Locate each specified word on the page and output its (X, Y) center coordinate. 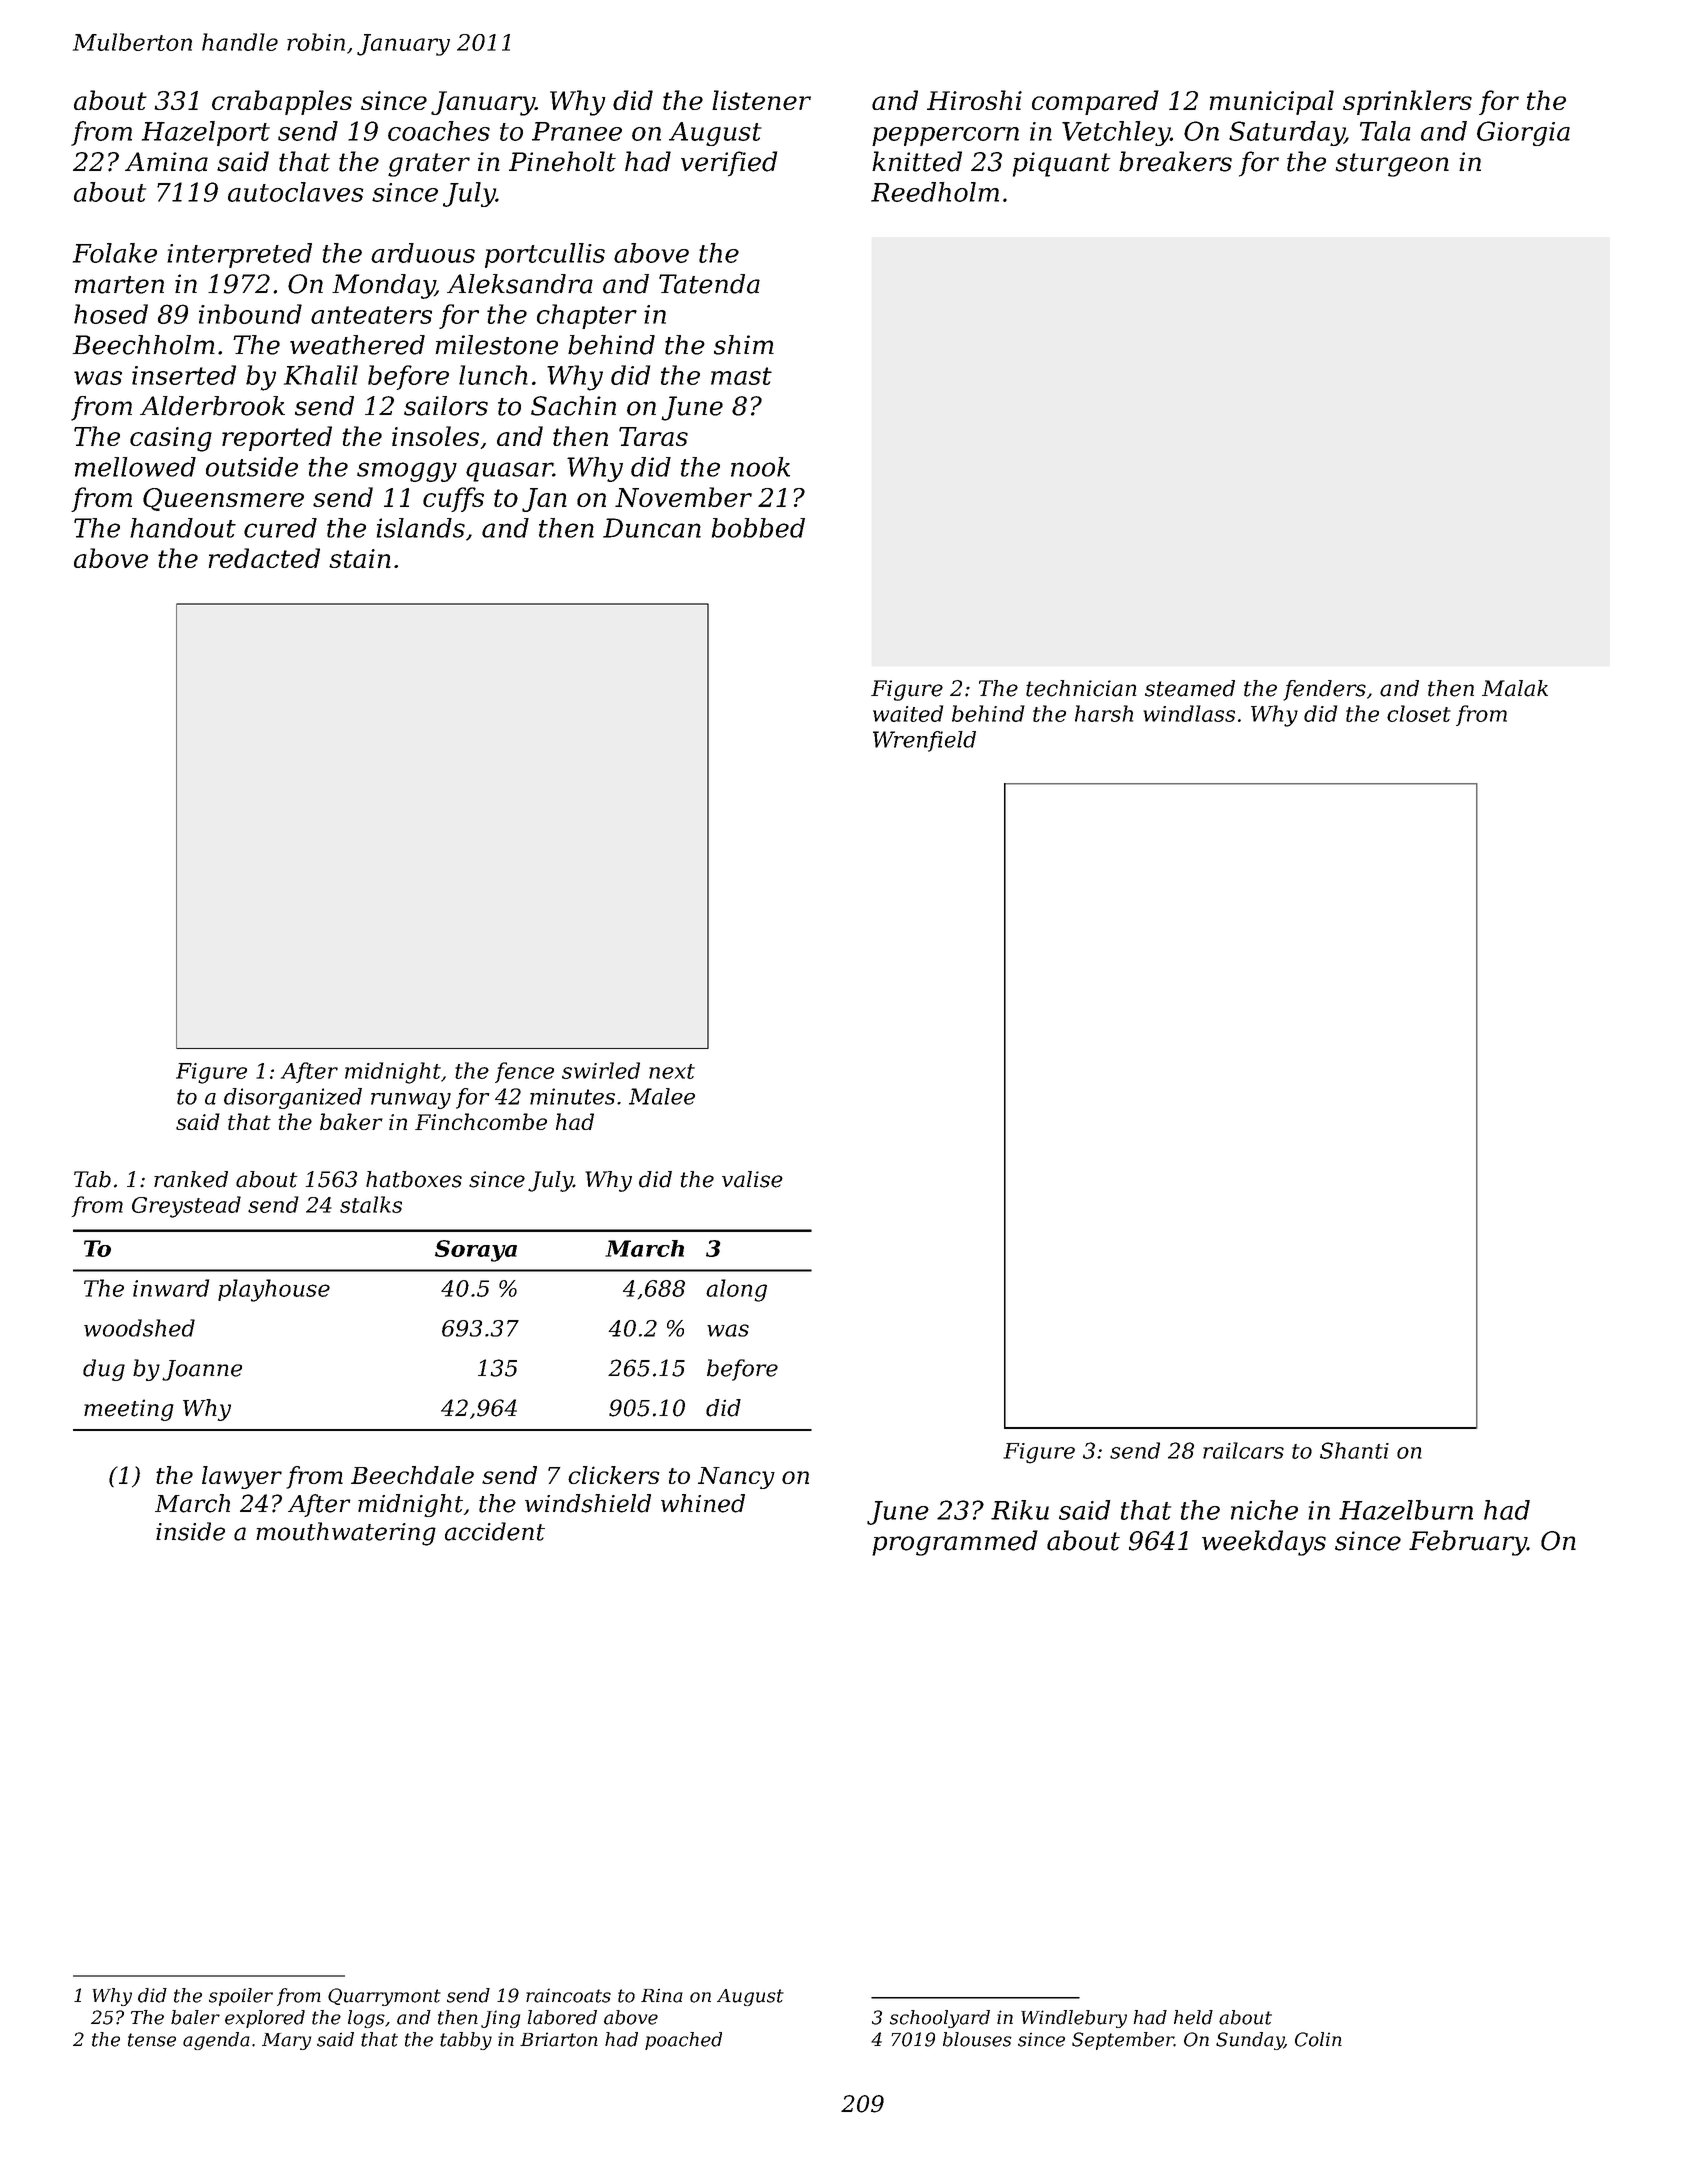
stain (360, 558)
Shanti (1354, 1450)
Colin (1318, 2039)
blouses (977, 2039)
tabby (466, 2041)
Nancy (736, 1478)
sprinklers (1407, 102)
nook (760, 467)
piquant (1061, 164)
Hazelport (206, 133)
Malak (1515, 688)
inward (171, 1288)
